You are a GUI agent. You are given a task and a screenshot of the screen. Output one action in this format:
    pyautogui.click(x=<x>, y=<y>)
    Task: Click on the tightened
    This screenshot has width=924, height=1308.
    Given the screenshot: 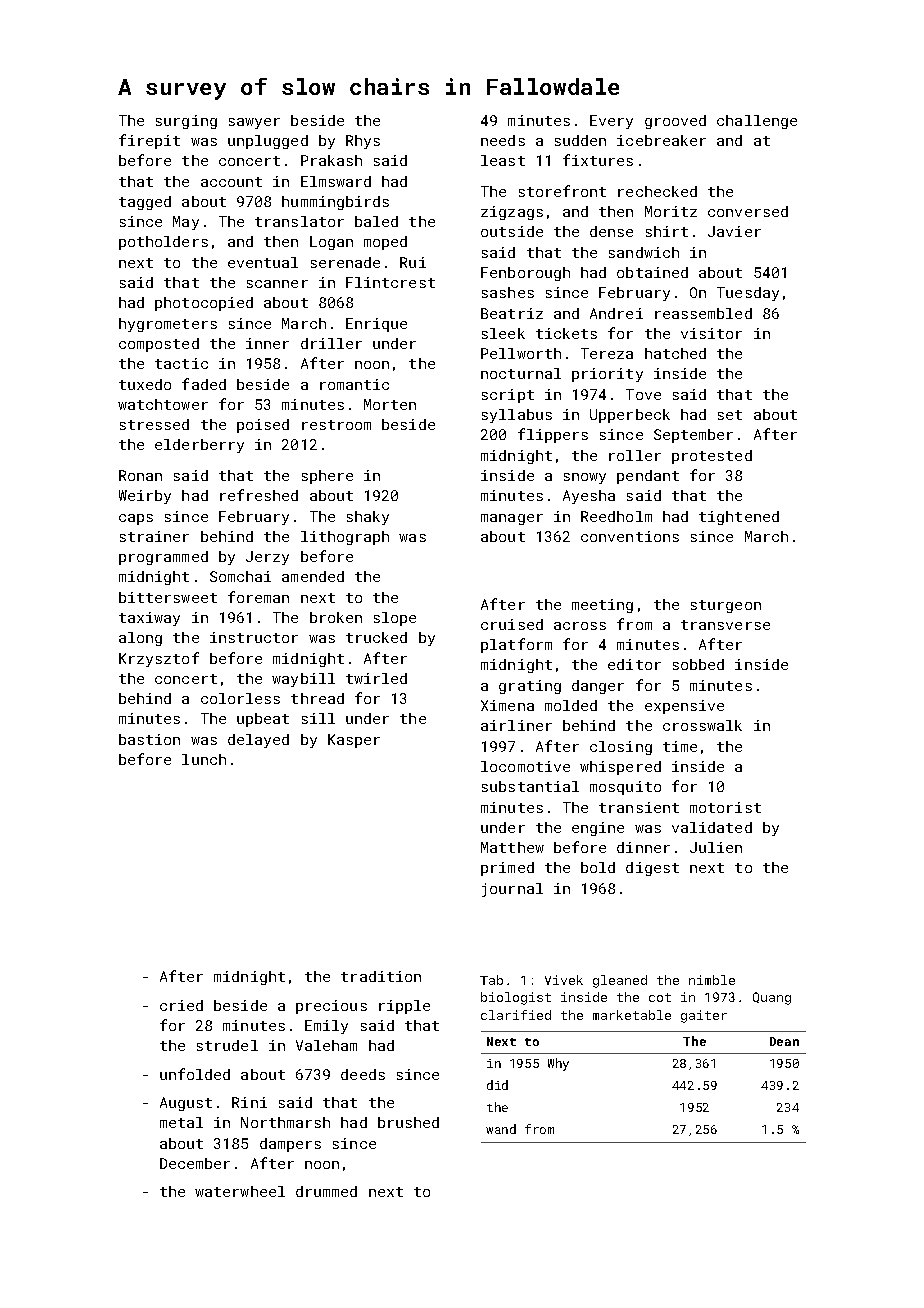 What is the action you would take?
    pyautogui.click(x=739, y=518)
